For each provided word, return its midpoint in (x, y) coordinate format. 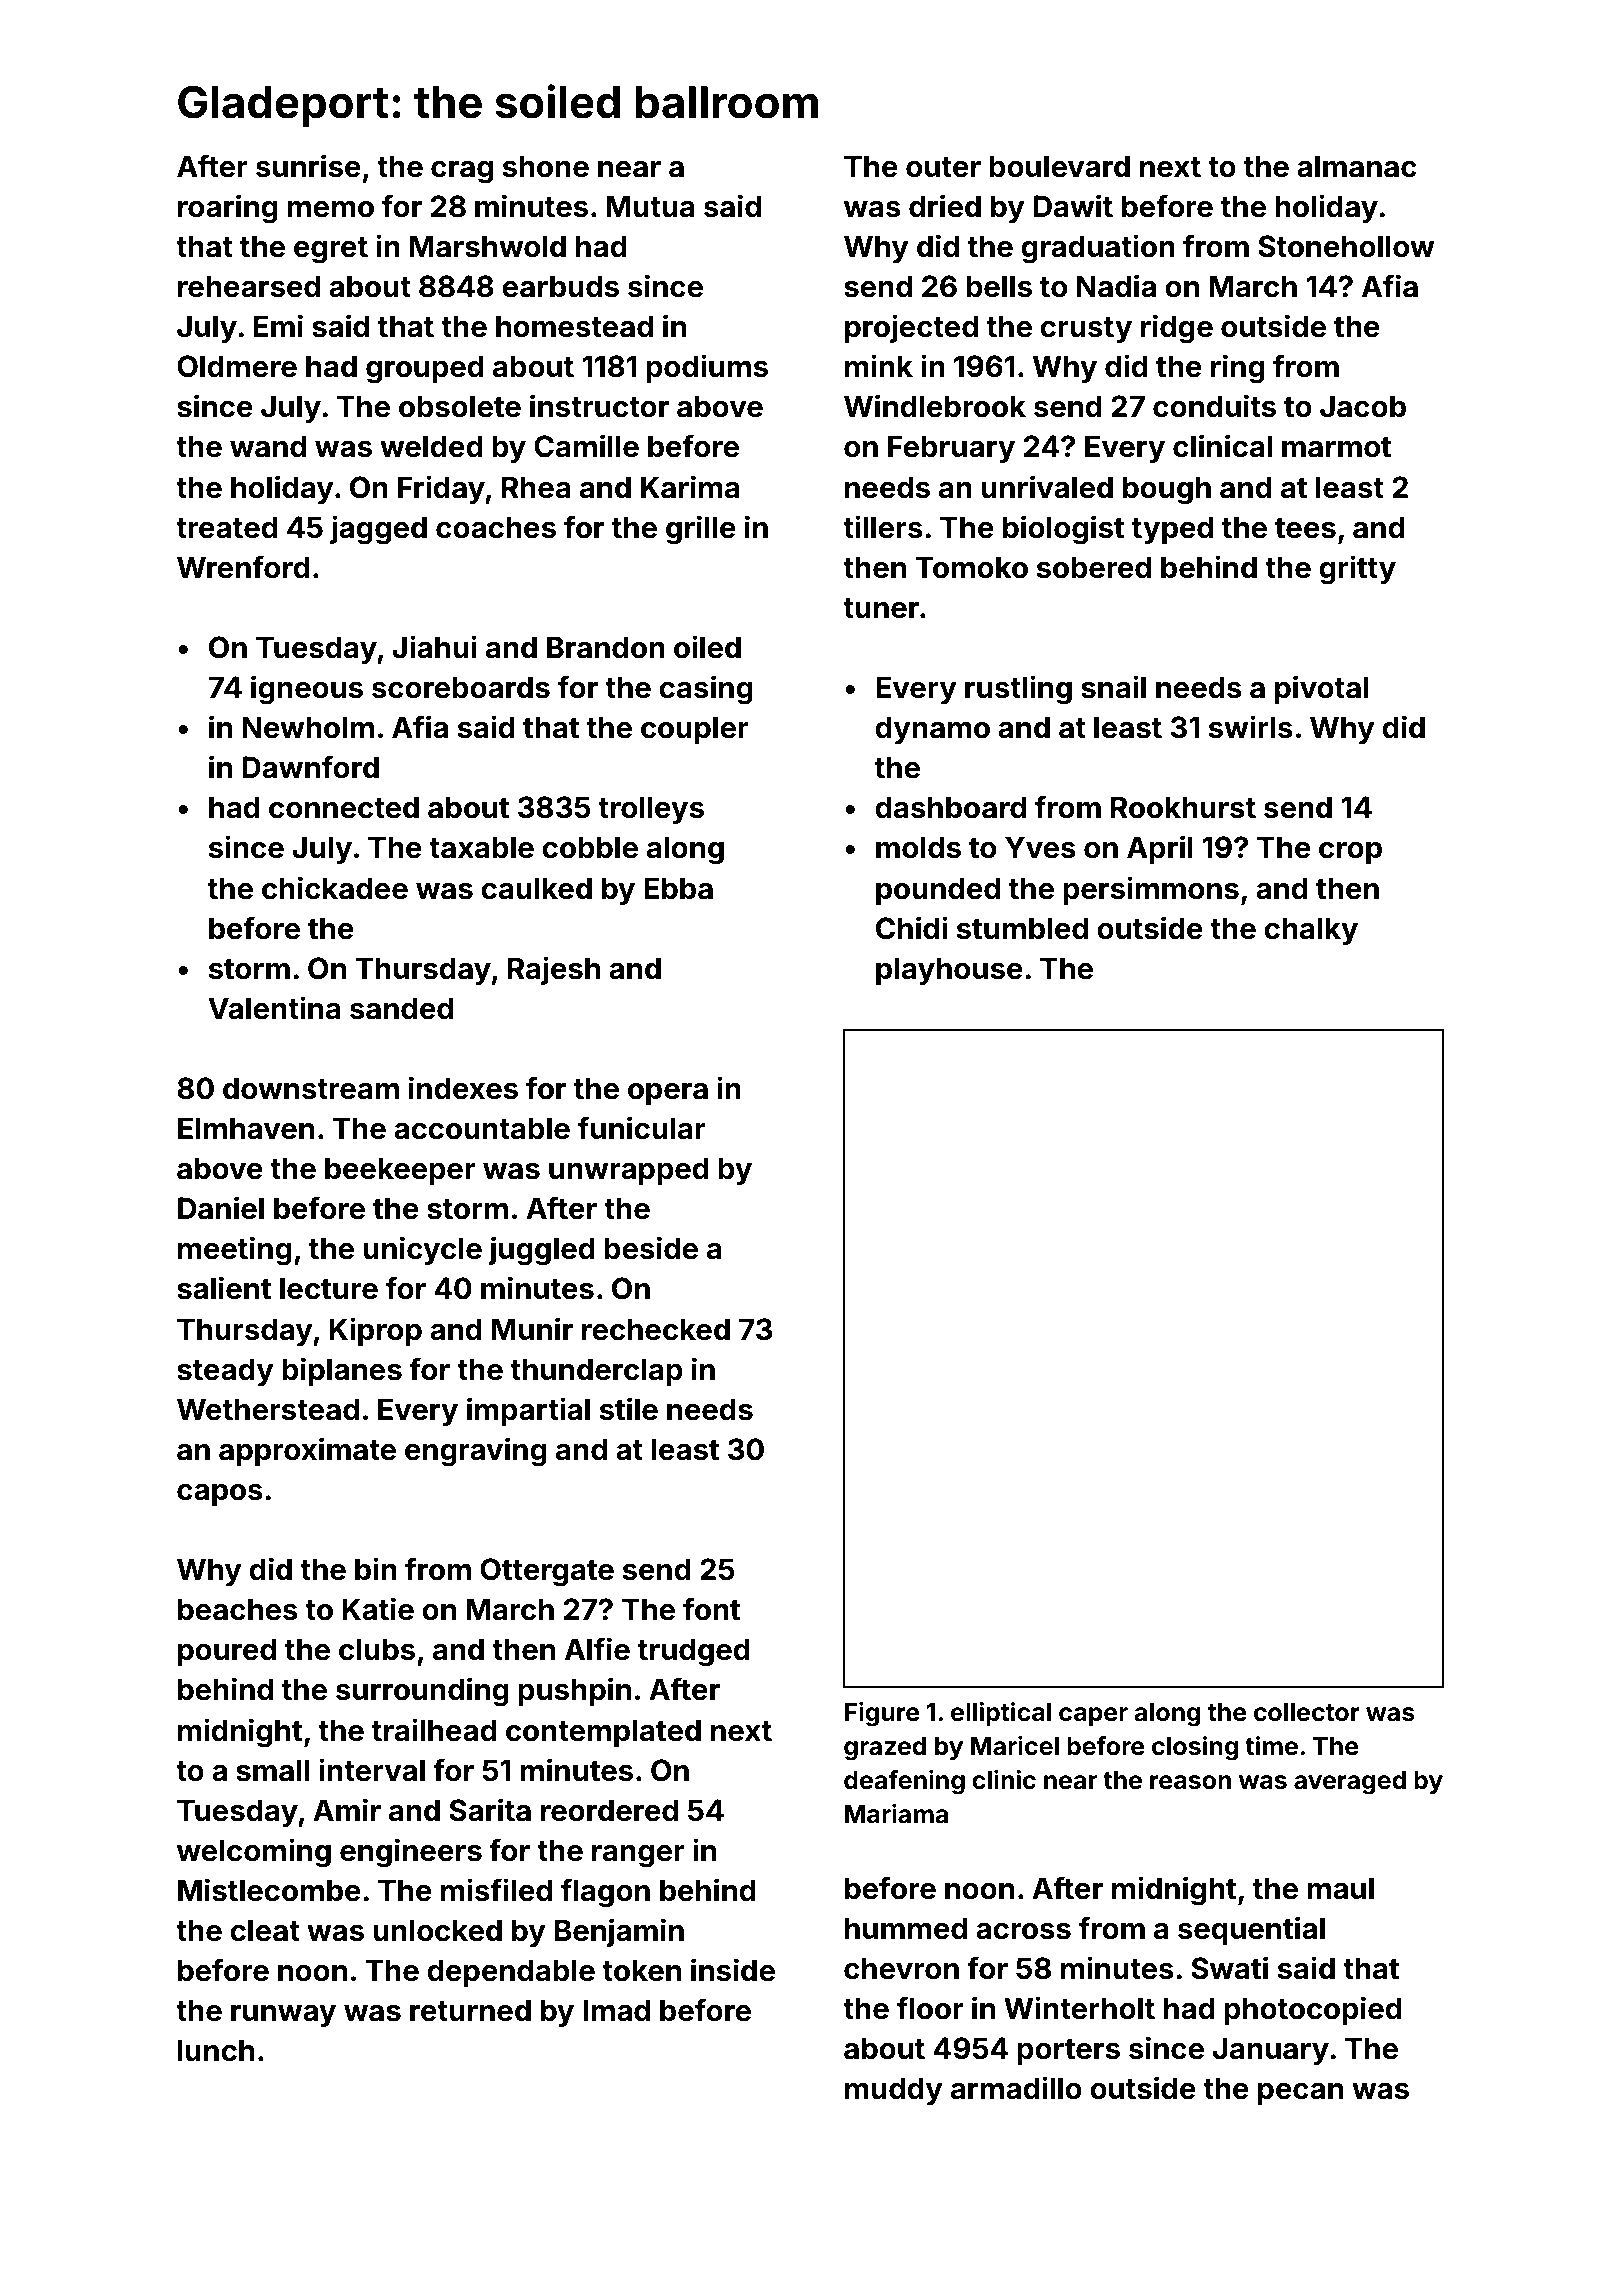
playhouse (949, 971)
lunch (216, 2050)
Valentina (274, 1008)
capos (220, 1495)
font (711, 1609)
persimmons (1151, 890)
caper (1093, 1716)
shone (546, 166)
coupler (695, 730)
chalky (1311, 931)
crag (462, 172)
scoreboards (461, 687)
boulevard (1059, 166)
